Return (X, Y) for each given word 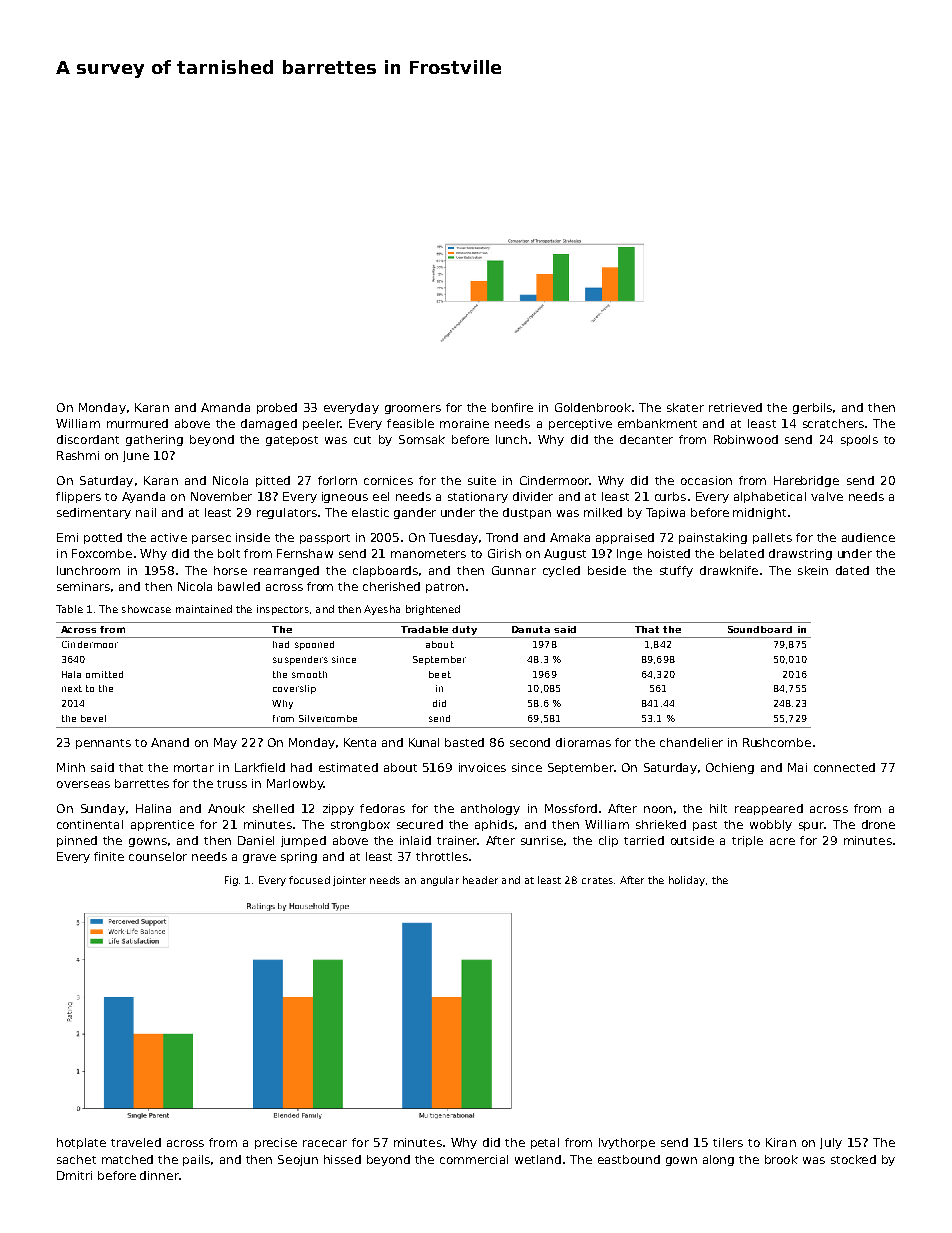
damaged (269, 424)
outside (692, 840)
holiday (687, 881)
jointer (349, 881)
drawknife (729, 570)
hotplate (81, 1143)
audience (868, 537)
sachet (76, 1159)
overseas (83, 784)
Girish (504, 553)
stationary (478, 497)
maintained (204, 609)
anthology (490, 809)
